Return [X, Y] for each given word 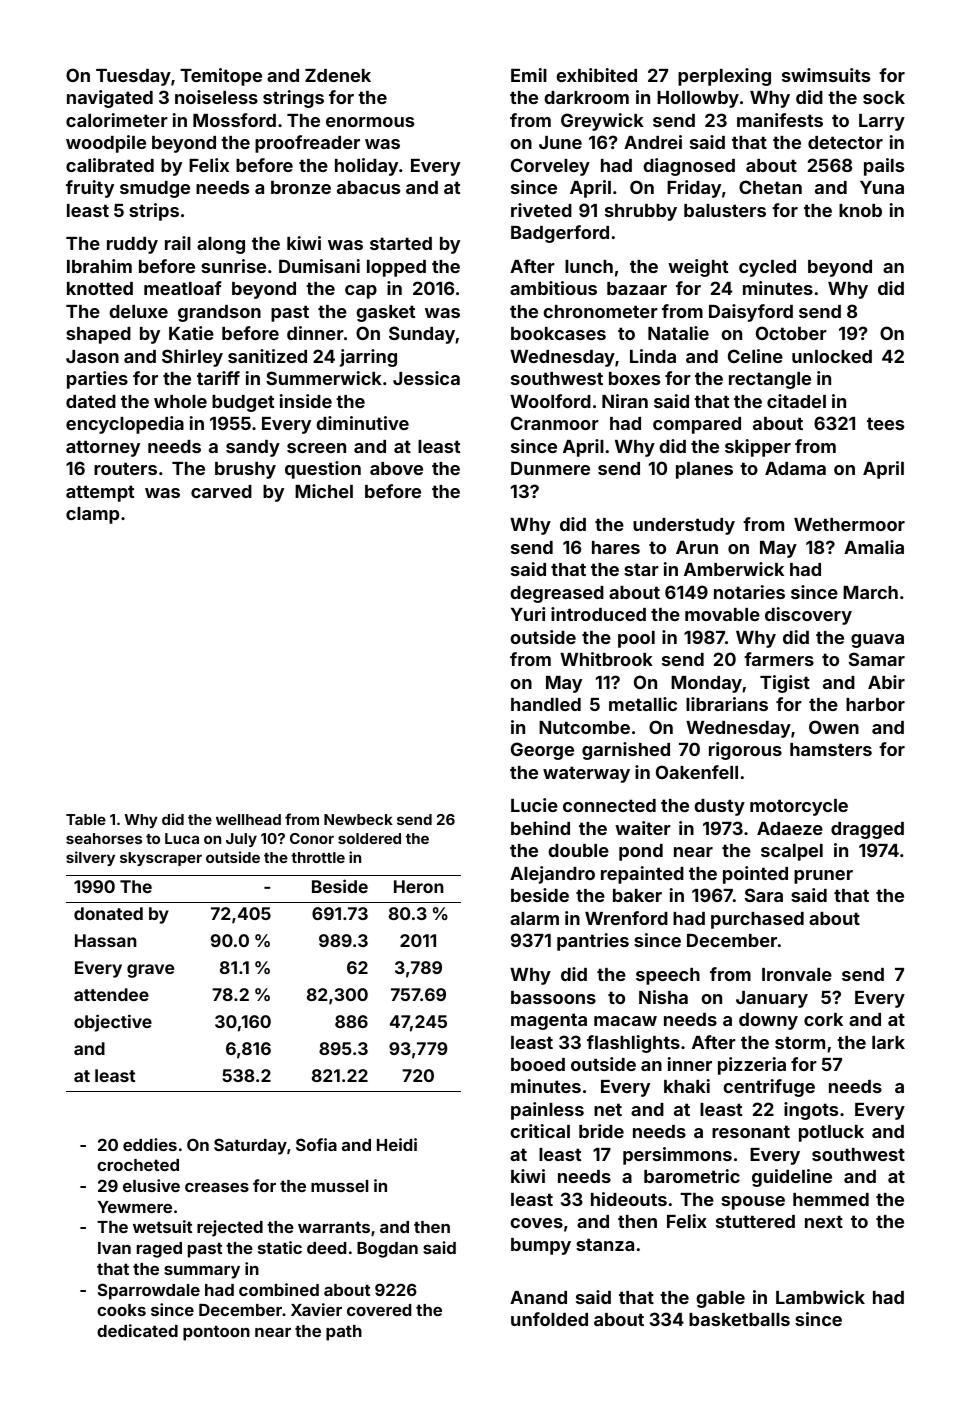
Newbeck [358, 819]
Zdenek [338, 75]
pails [884, 167]
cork [823, 1019]
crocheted [138, 1165]
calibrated [110, 165]
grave [150, 971]
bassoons [553, 997]
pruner [823, 877]
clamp [92, 515]
